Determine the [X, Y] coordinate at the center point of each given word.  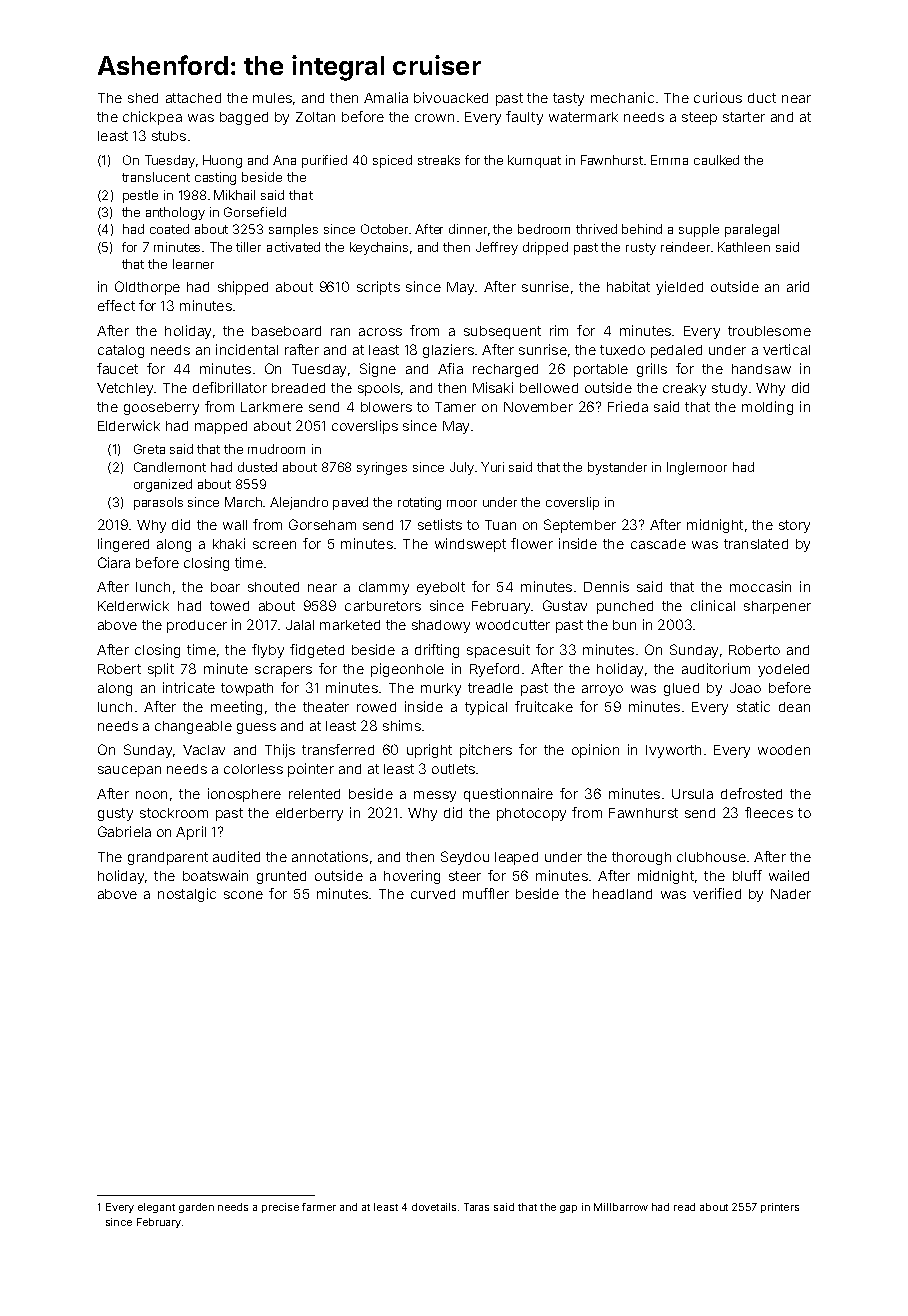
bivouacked [451, 97]
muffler [486, 893]
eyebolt [441, 588]
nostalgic [187, 895]
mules [272, 98]
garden [196, 1208]
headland [622, 894]
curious [718, 97]
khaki [229, 543]
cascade [658, 544]
